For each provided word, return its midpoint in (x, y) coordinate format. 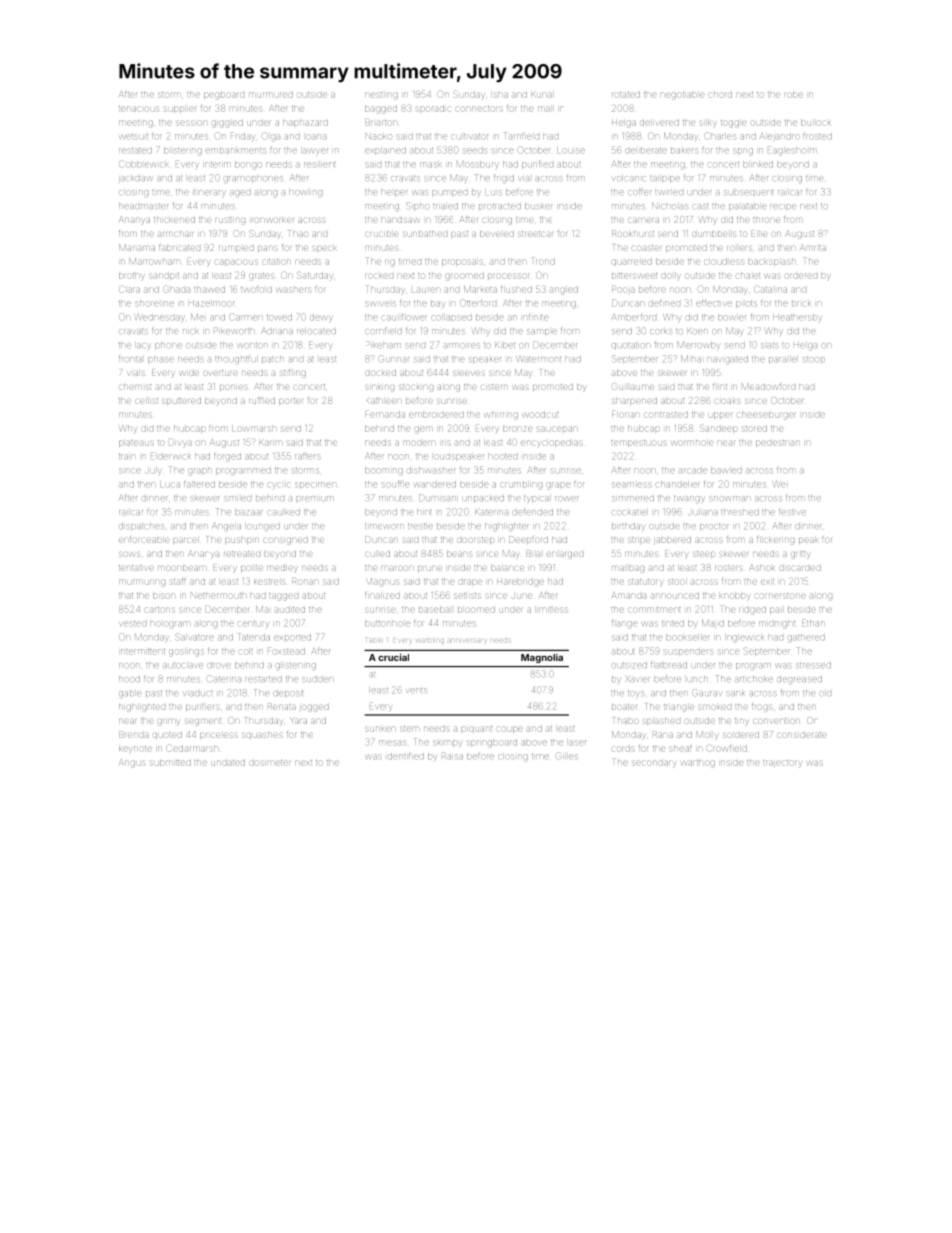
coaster (646, 248)
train (127, 456)
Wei (780, 484)
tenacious (139, 109)
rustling (230, 221)
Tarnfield (522, 135)
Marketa (480, 289)
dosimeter (270, 763)
